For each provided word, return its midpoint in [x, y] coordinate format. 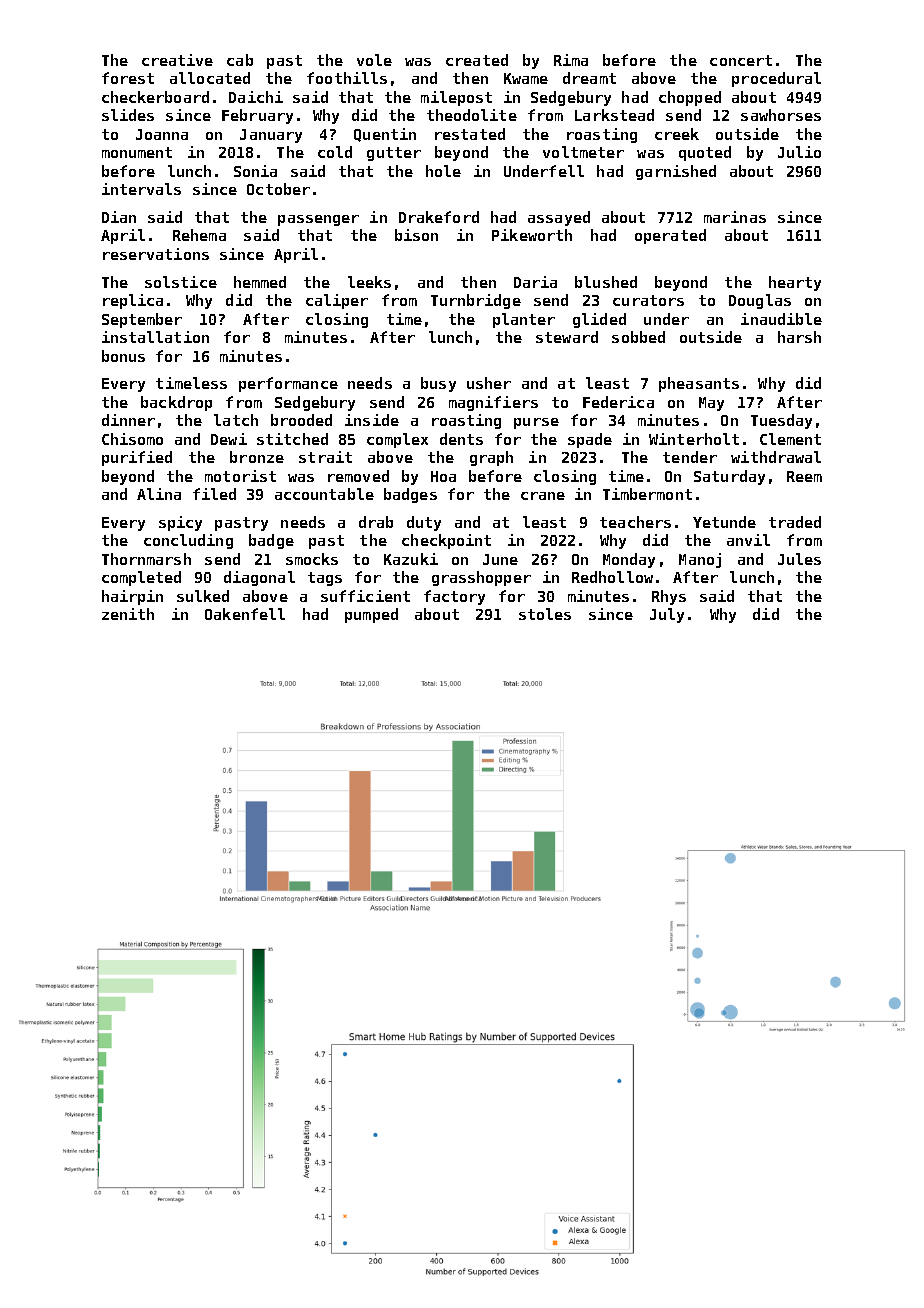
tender [690, 457]
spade [590, 440]
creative [177, 60]
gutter [394, 154]
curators [648, 300]
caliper [337, 301]
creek [677, 134]
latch [236, 420]
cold [335, 152]
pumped [371, 615]
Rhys [669, 597]
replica [133, 301]
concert [741, 60]
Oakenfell [245, 614]
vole [374, 60]
